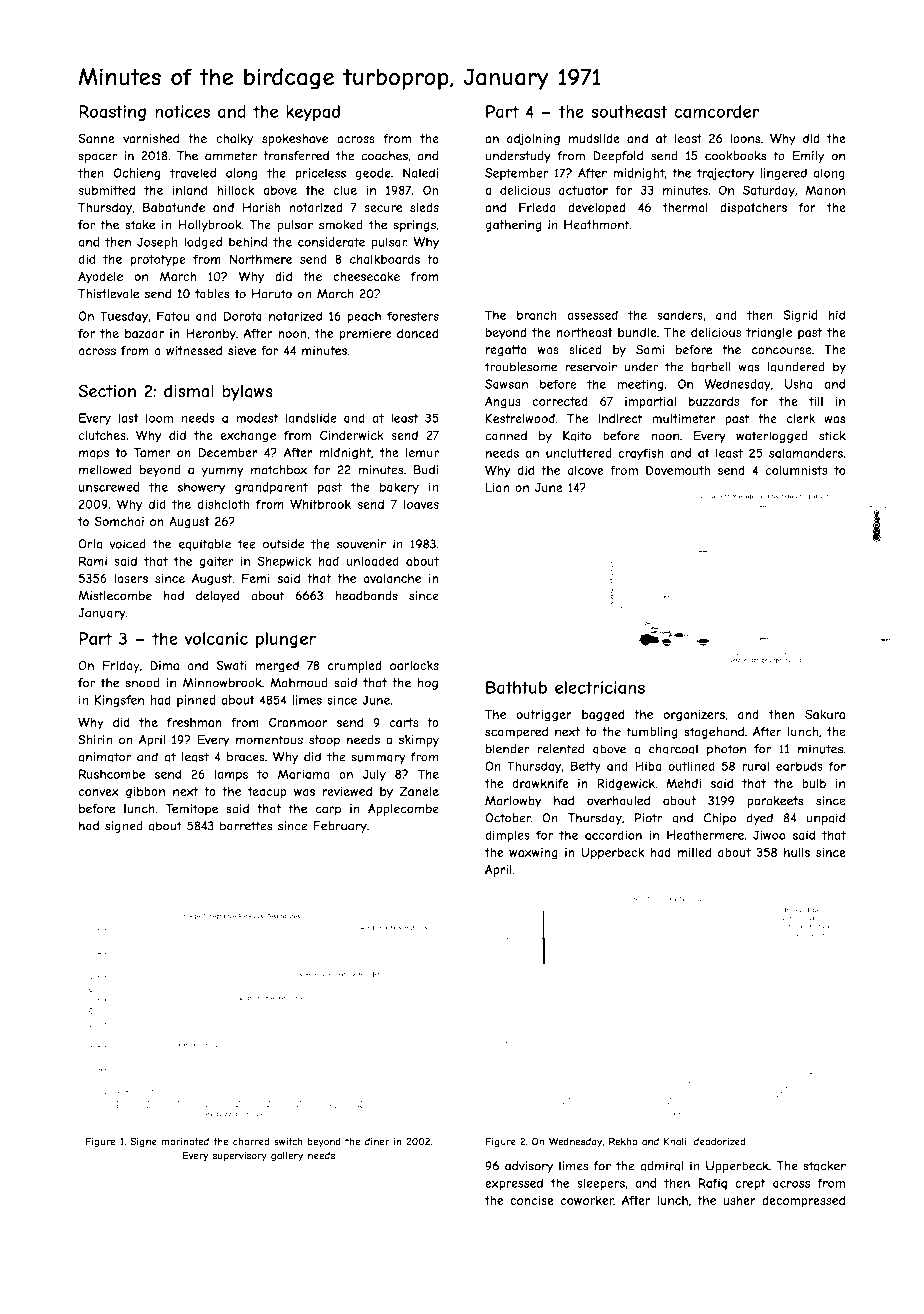 This page has height=1314, width=924. What do you see at coordinates (100, 277) in the page?
I see `Ayodele` at bounding box center [100, 277].
